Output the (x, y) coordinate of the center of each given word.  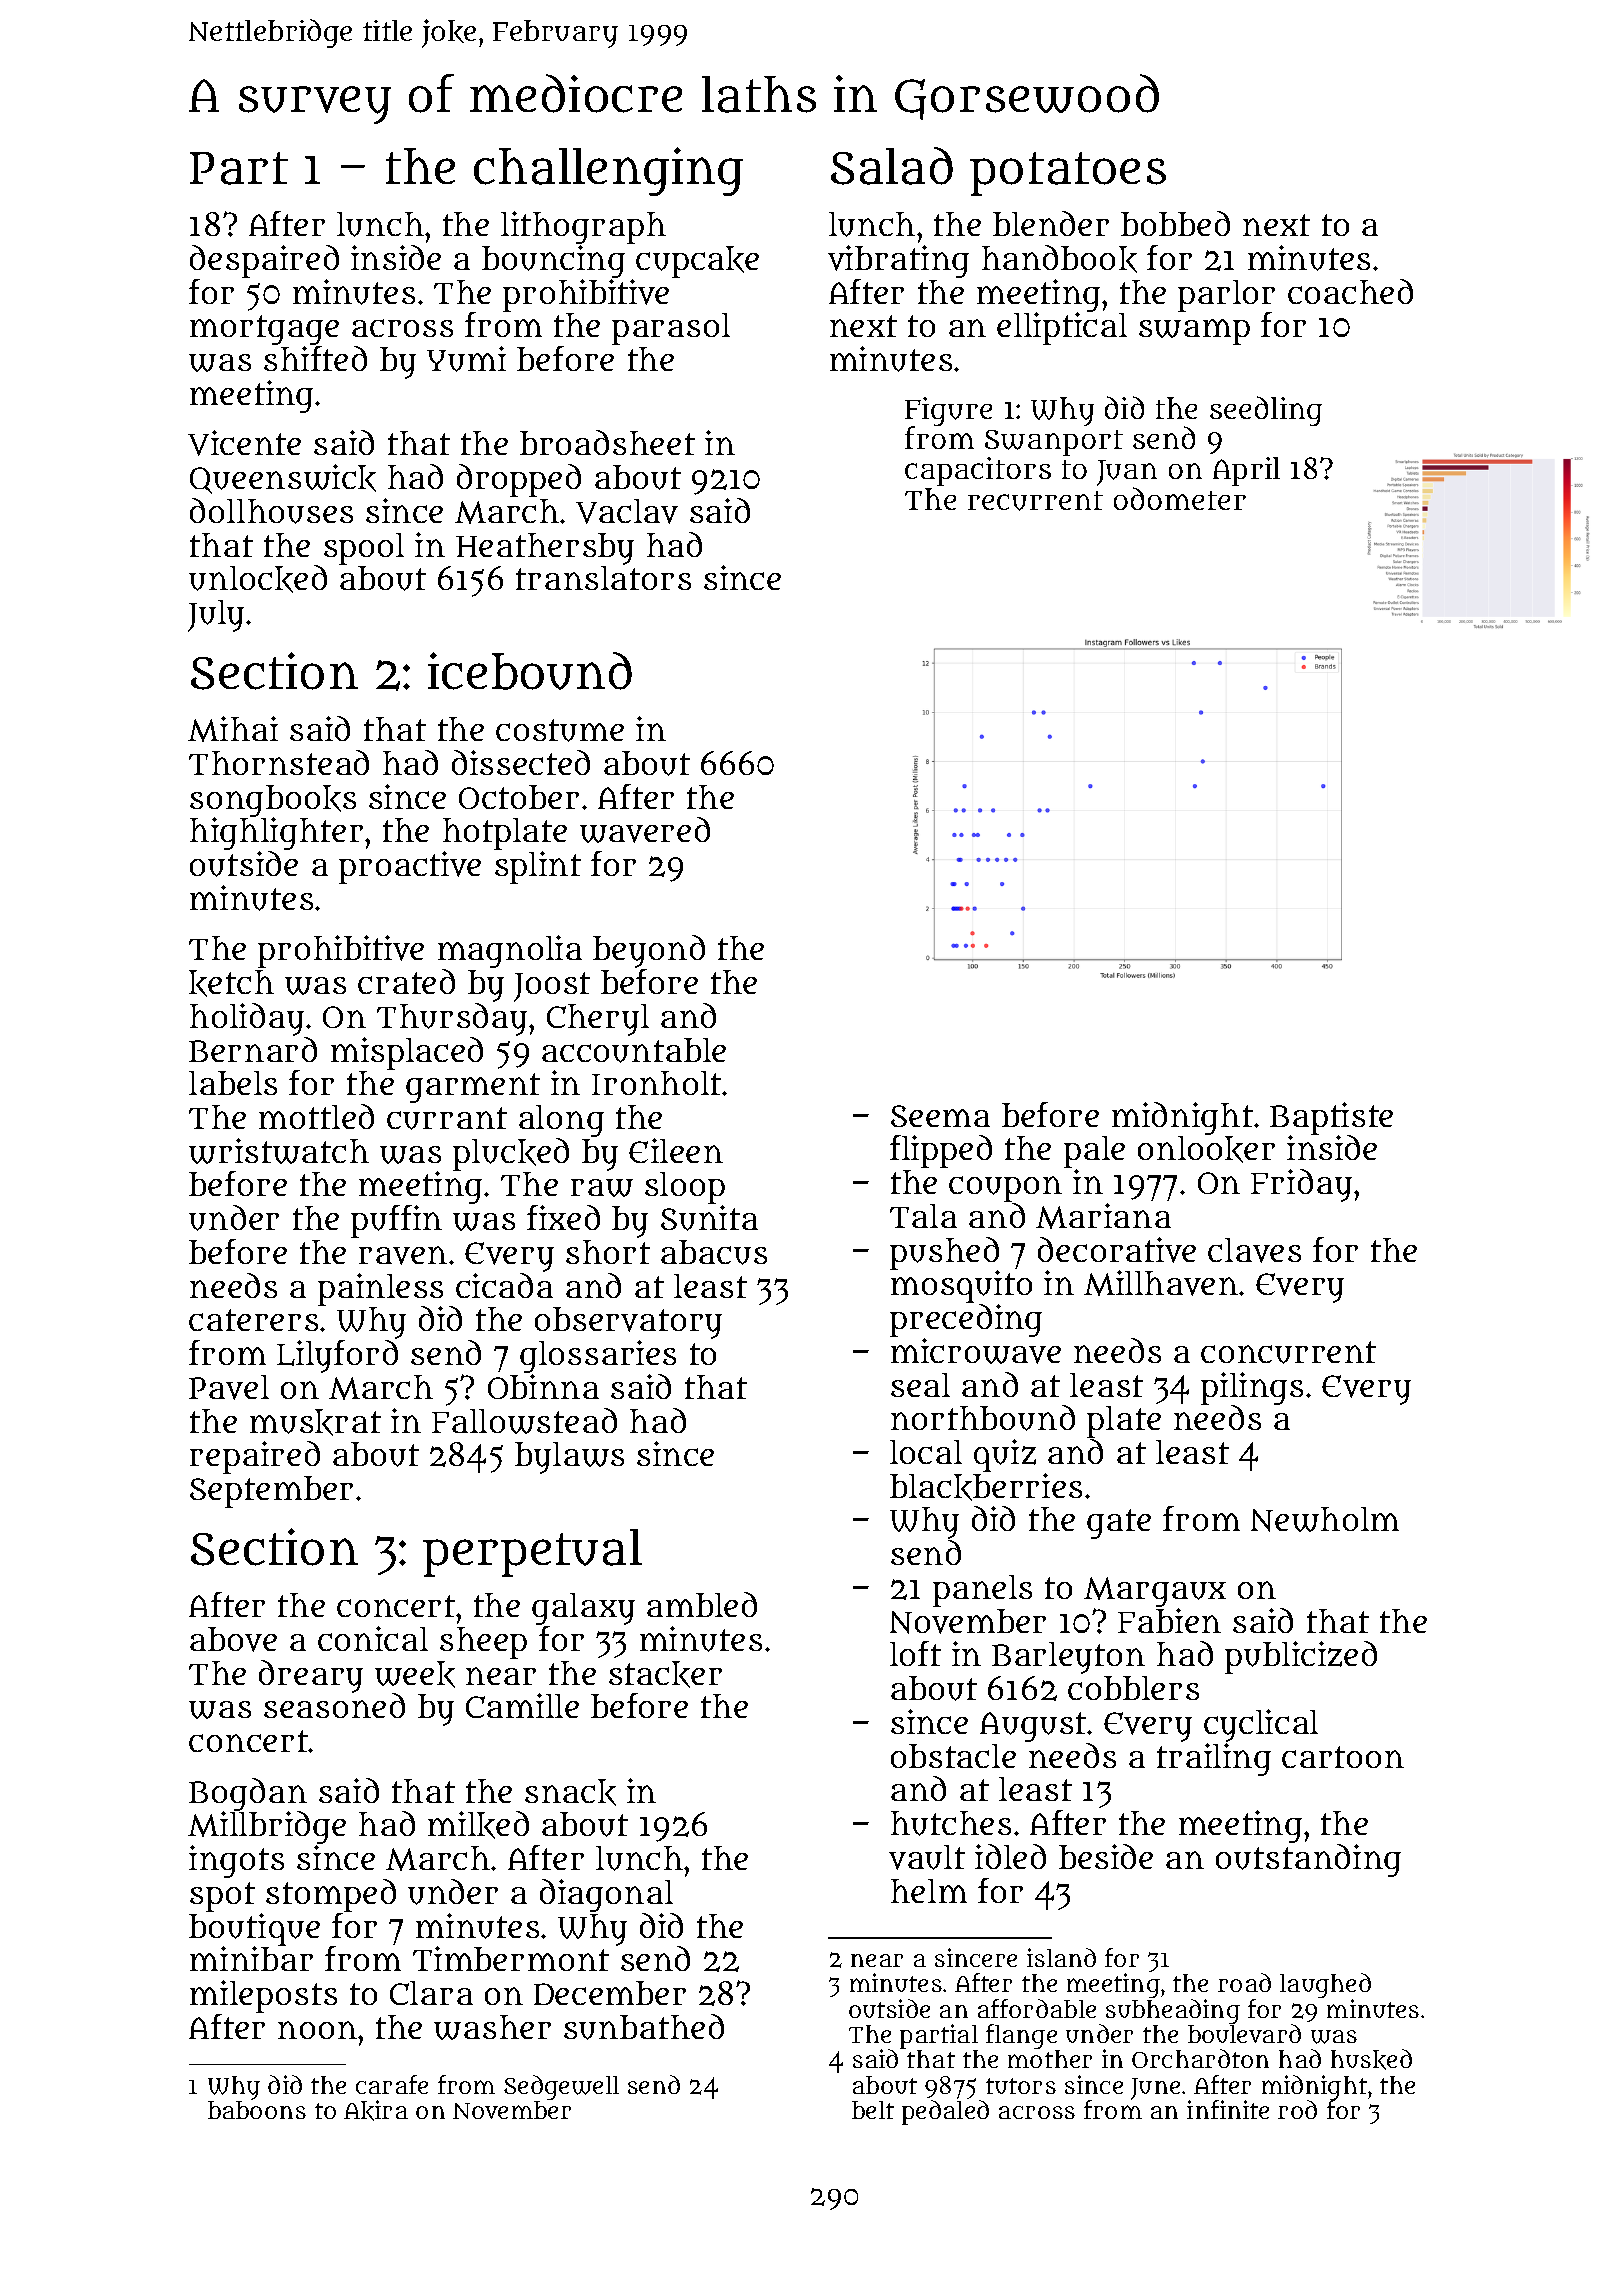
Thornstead (279, 762)
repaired (255, 1457)
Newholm (1325, 1519)
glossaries (598, 1356)
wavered (645, 830)
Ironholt (656, 1083)
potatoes (1068, 174)
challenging (608, 171)
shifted (315, 358)
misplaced (407, 1053)
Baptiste (1331, 1118)
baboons (257, 2110)
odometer (1180, 498)
